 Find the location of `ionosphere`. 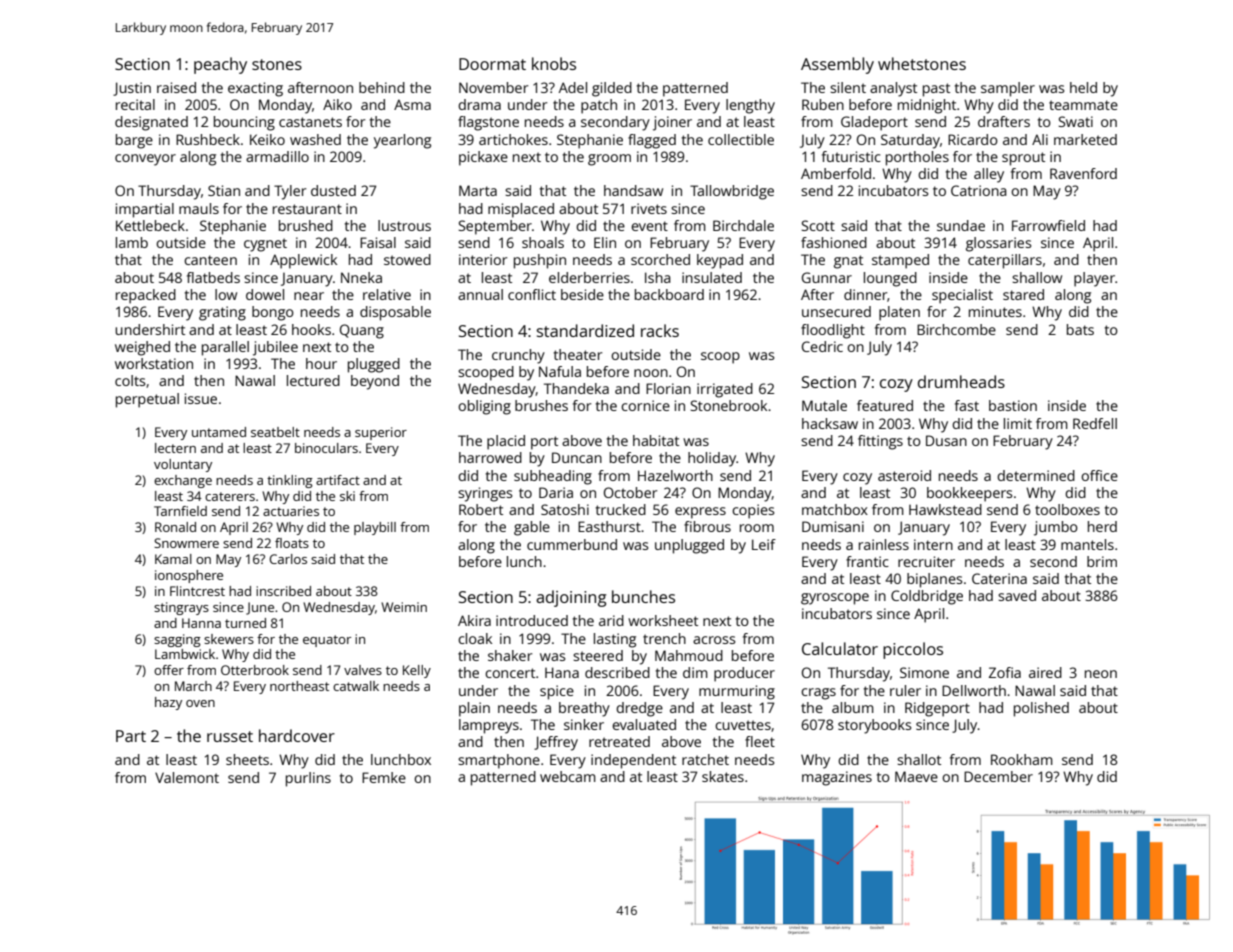

ionosphere is located at coordinates (189, 576).
